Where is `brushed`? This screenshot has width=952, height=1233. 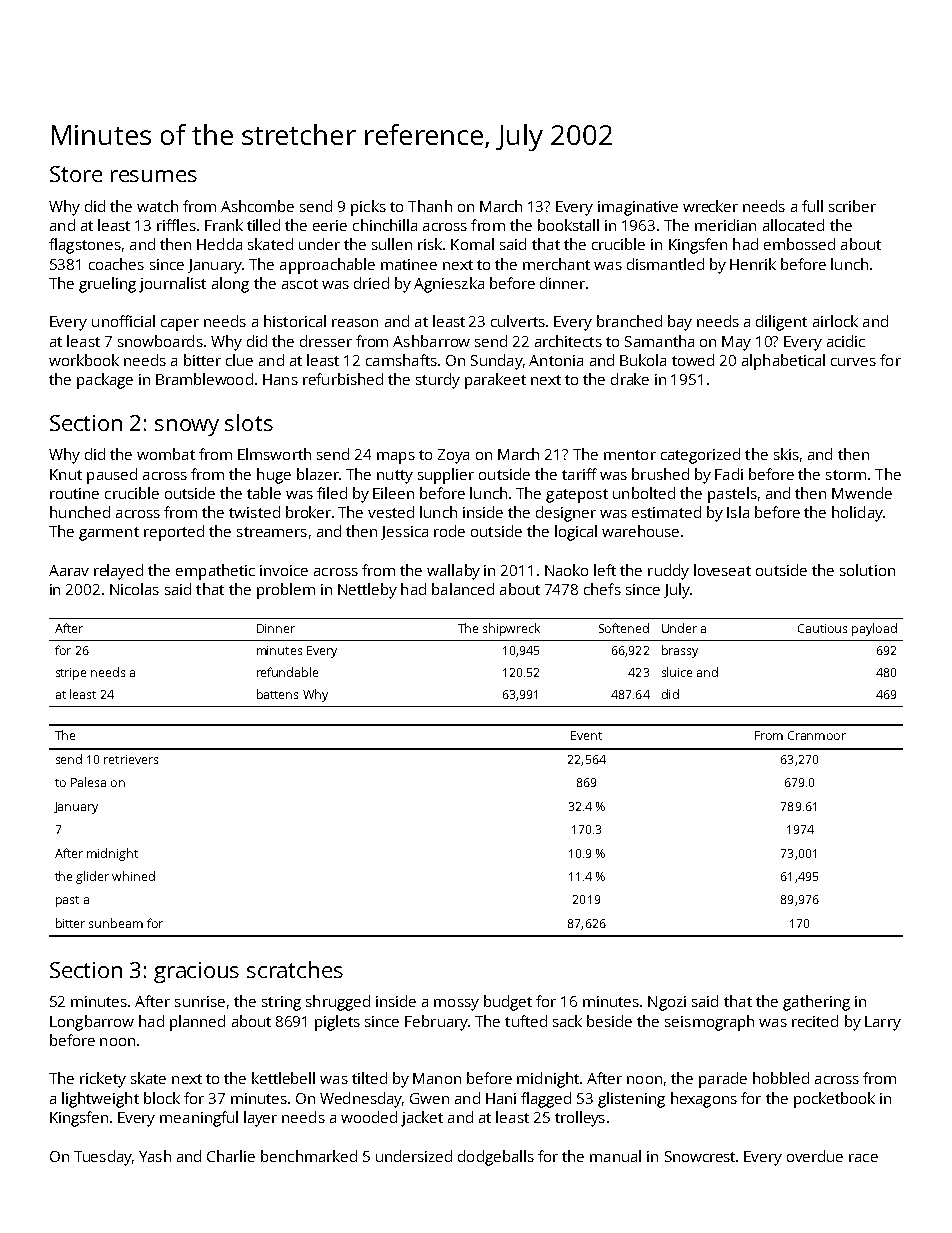 brushed is located at coordinates (660, 474).
